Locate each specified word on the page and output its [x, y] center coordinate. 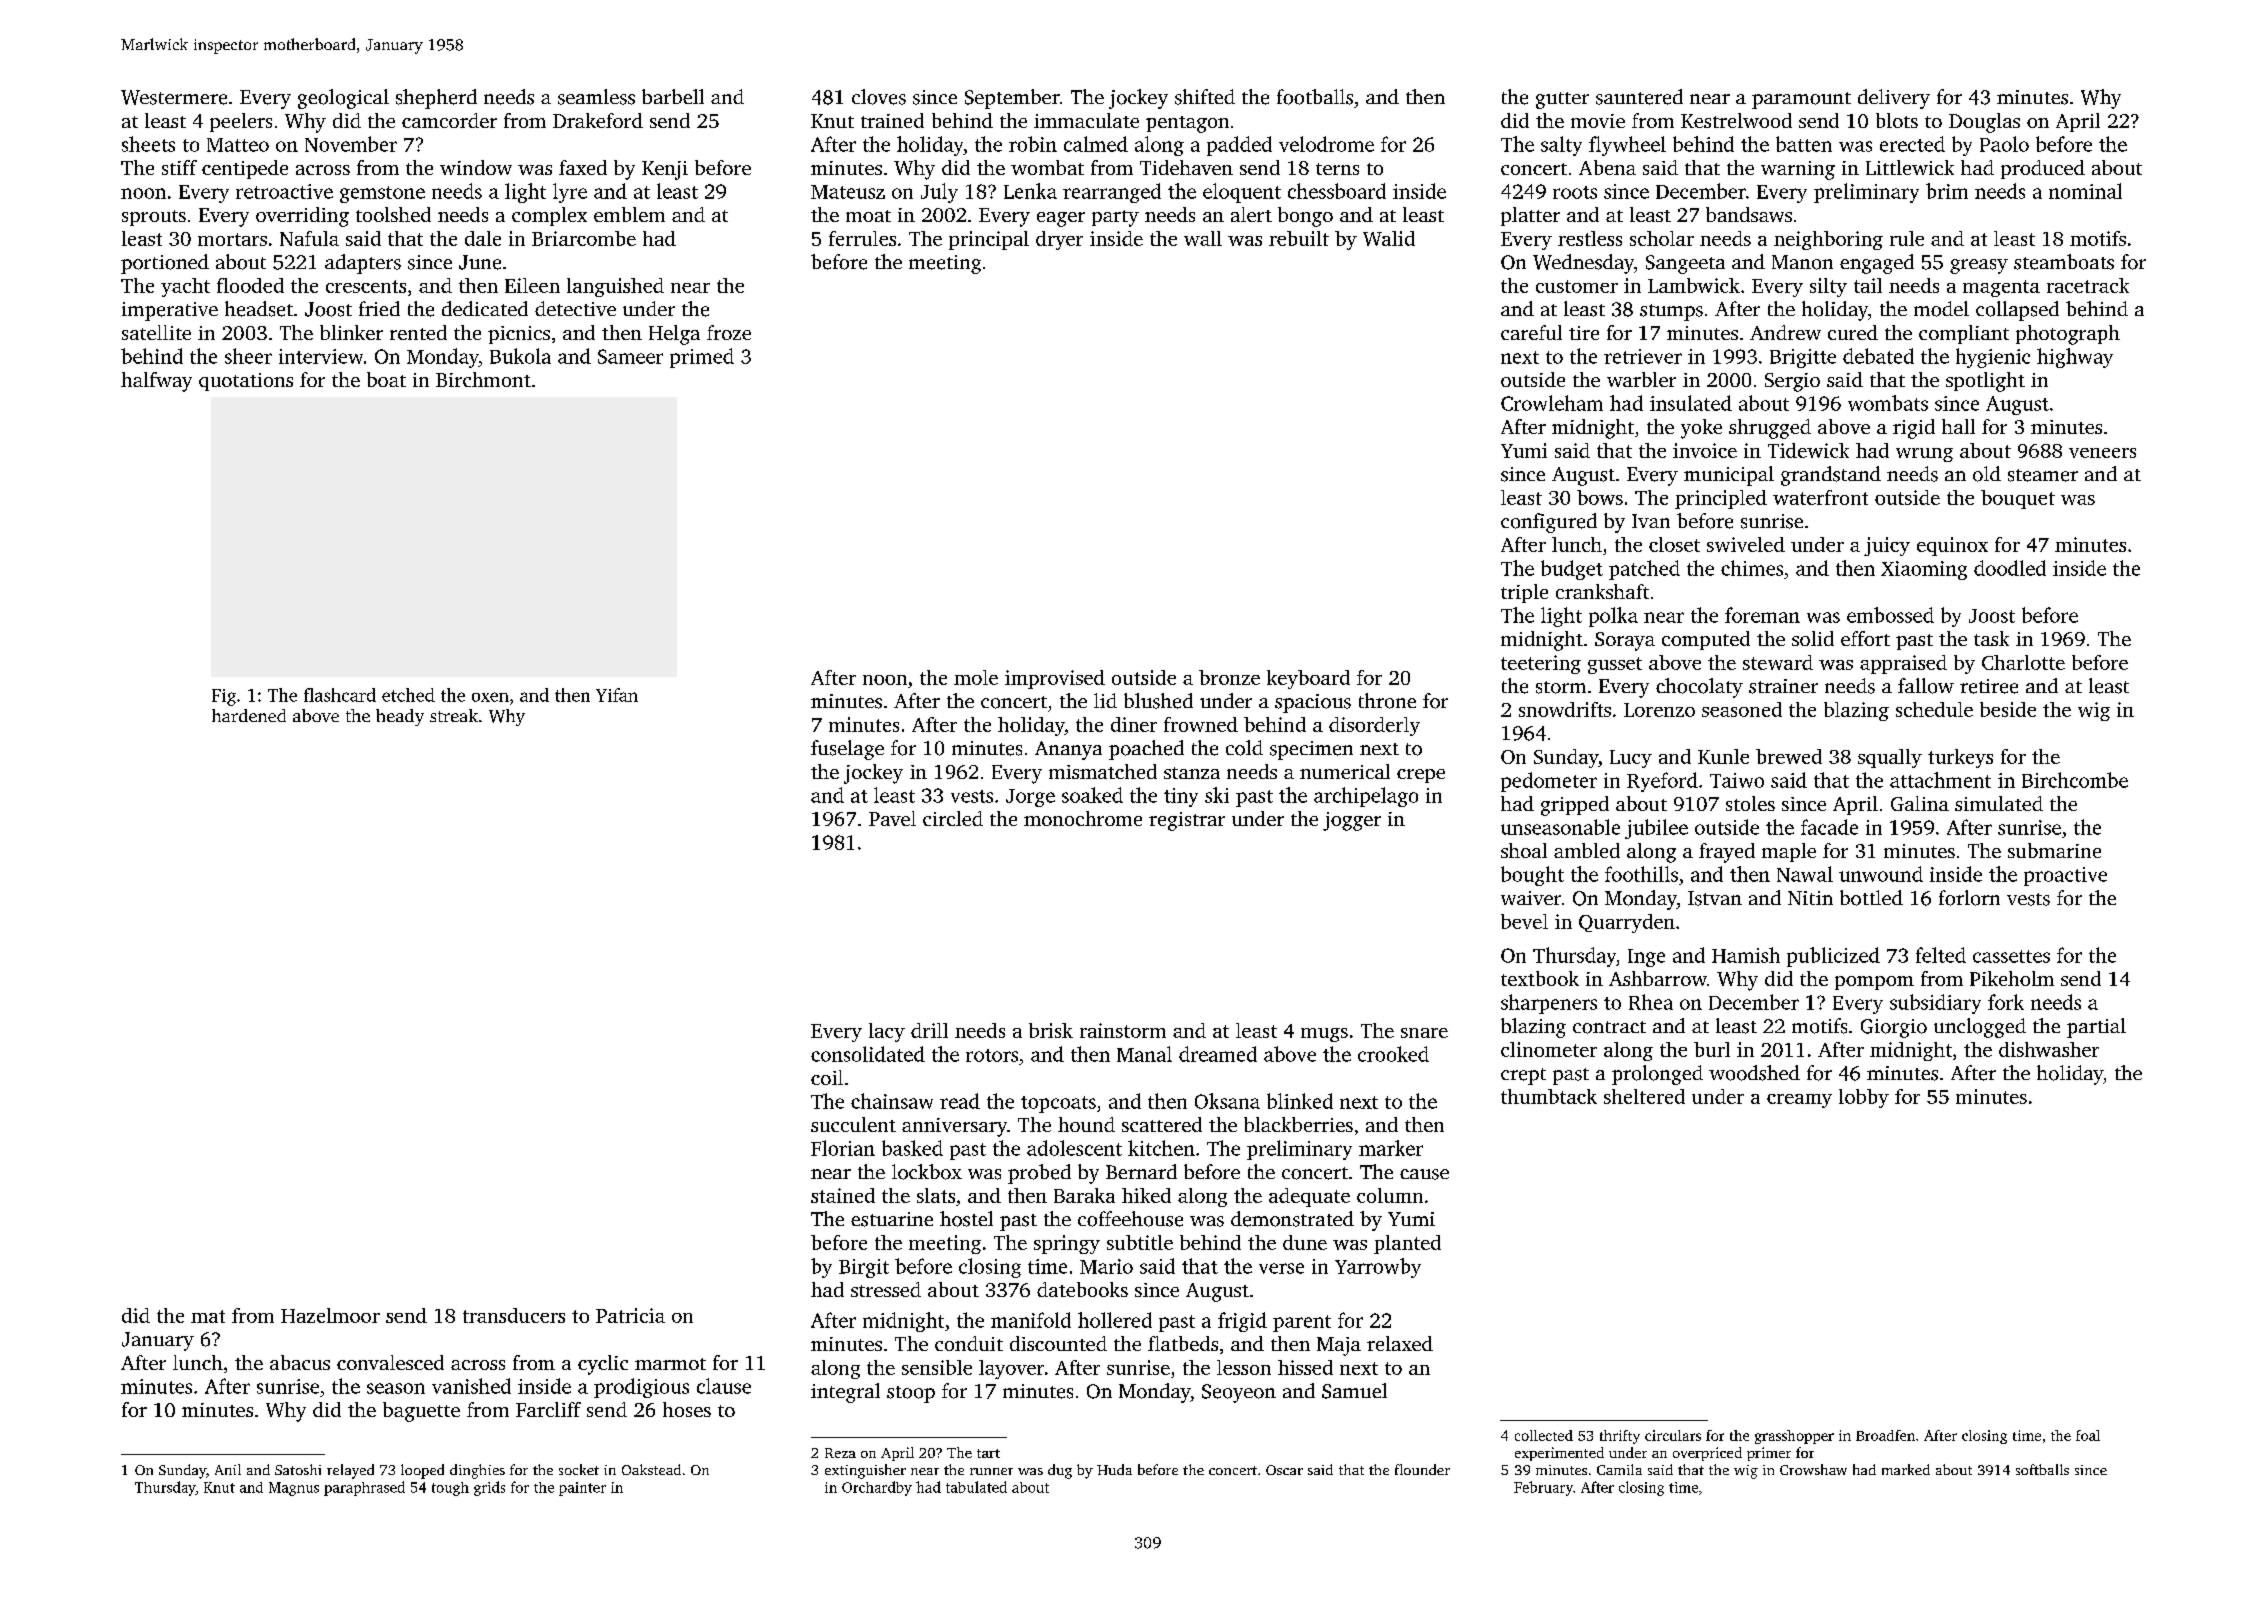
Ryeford [1662, 782]
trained [892, 120]
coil [827, 1077]
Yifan [617, 695]
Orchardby [877, 1488]
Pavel [892, 818]
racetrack [2088, 285]
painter [582, 1489]
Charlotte [2023, 662]
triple [1524, 593]
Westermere [174, 97]
